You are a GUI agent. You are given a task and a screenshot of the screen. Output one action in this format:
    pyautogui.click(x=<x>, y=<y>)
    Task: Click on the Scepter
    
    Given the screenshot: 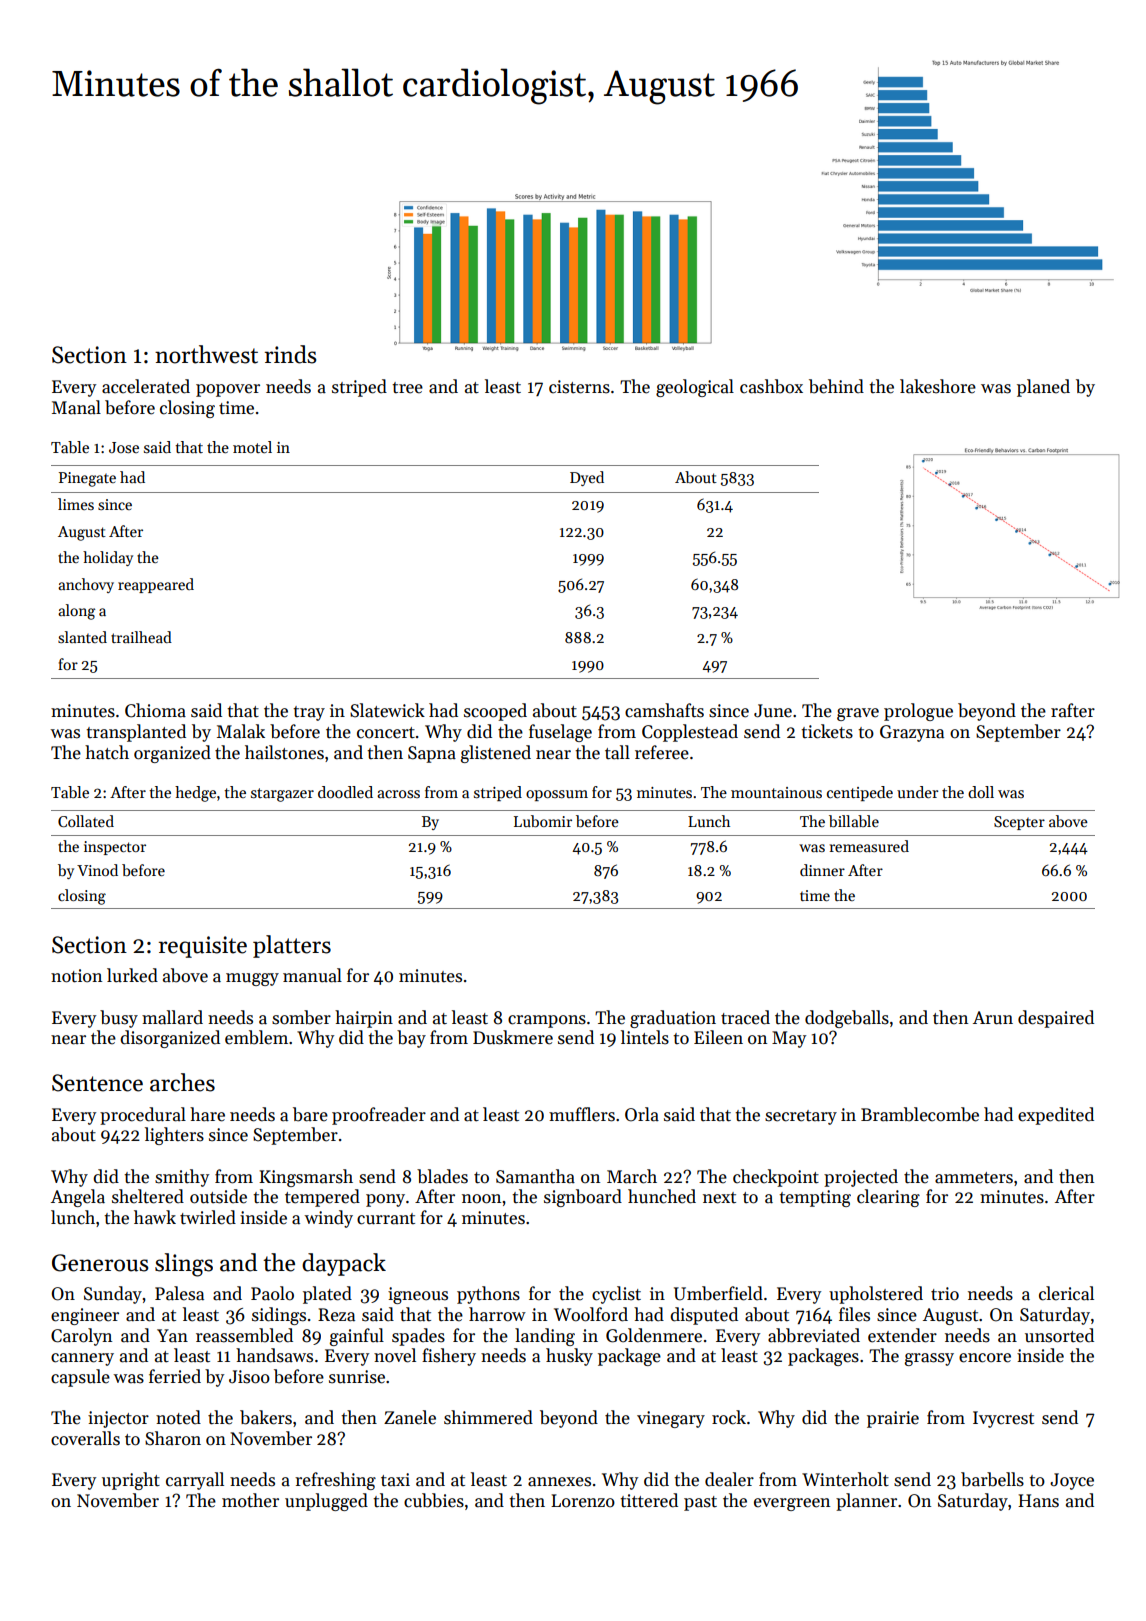 What is the action you would take?
    pyautogui.click(x=1019, y=823)
